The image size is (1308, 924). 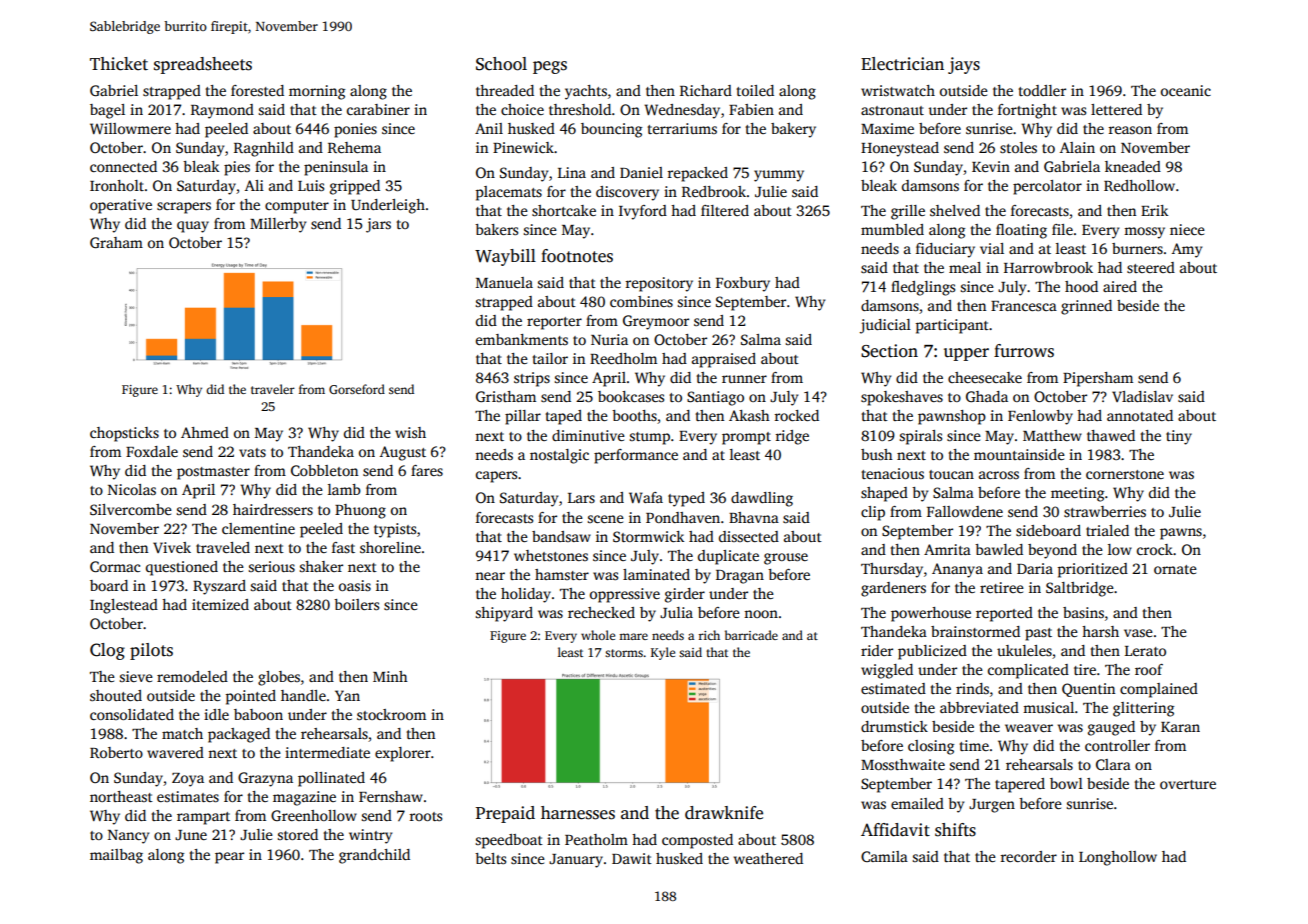 What do you see at coordinates (902, 64) in the screenshot?
I see `Electrician` at bounding box center [902, 64].
